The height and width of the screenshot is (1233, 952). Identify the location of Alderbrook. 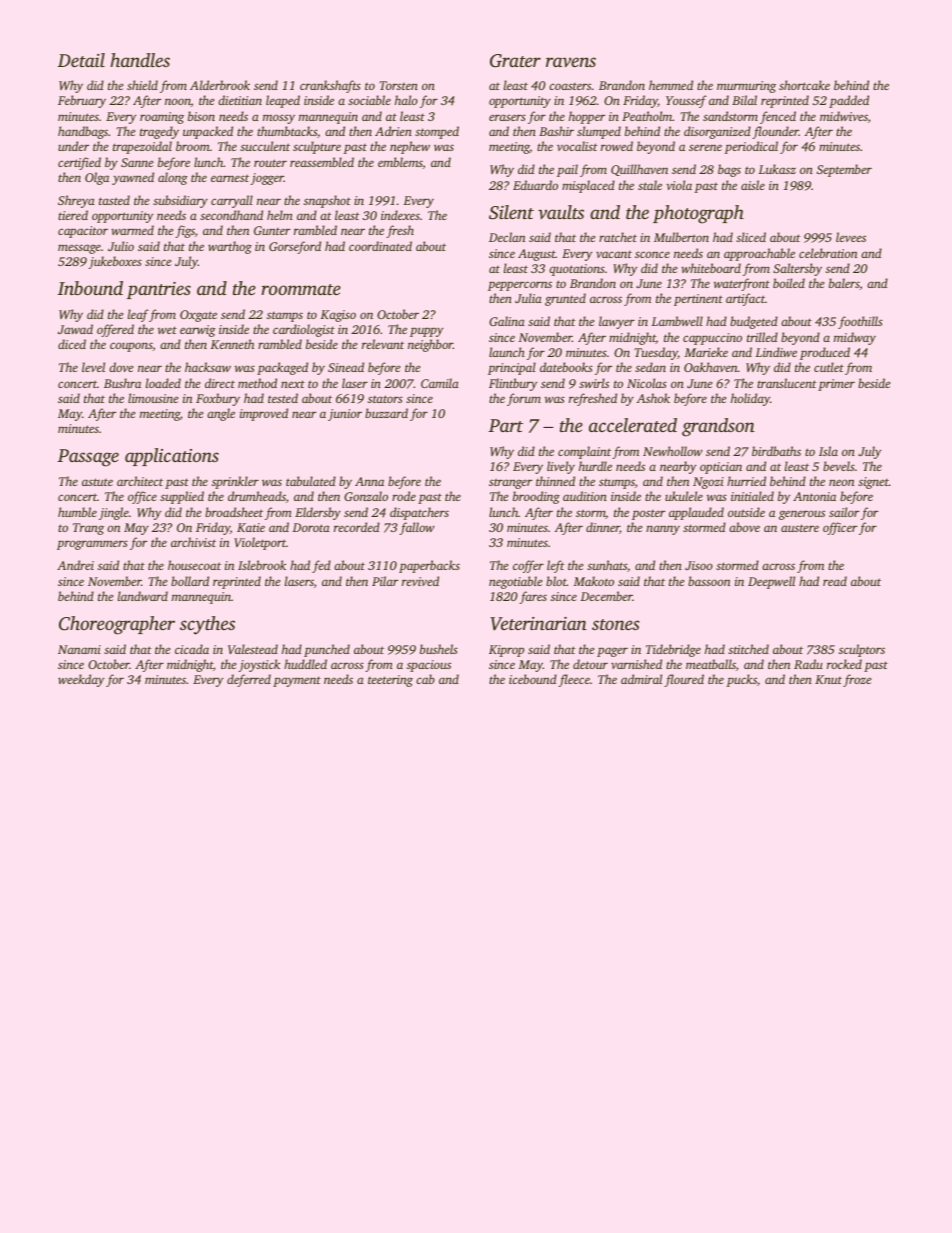
(220, 85).
